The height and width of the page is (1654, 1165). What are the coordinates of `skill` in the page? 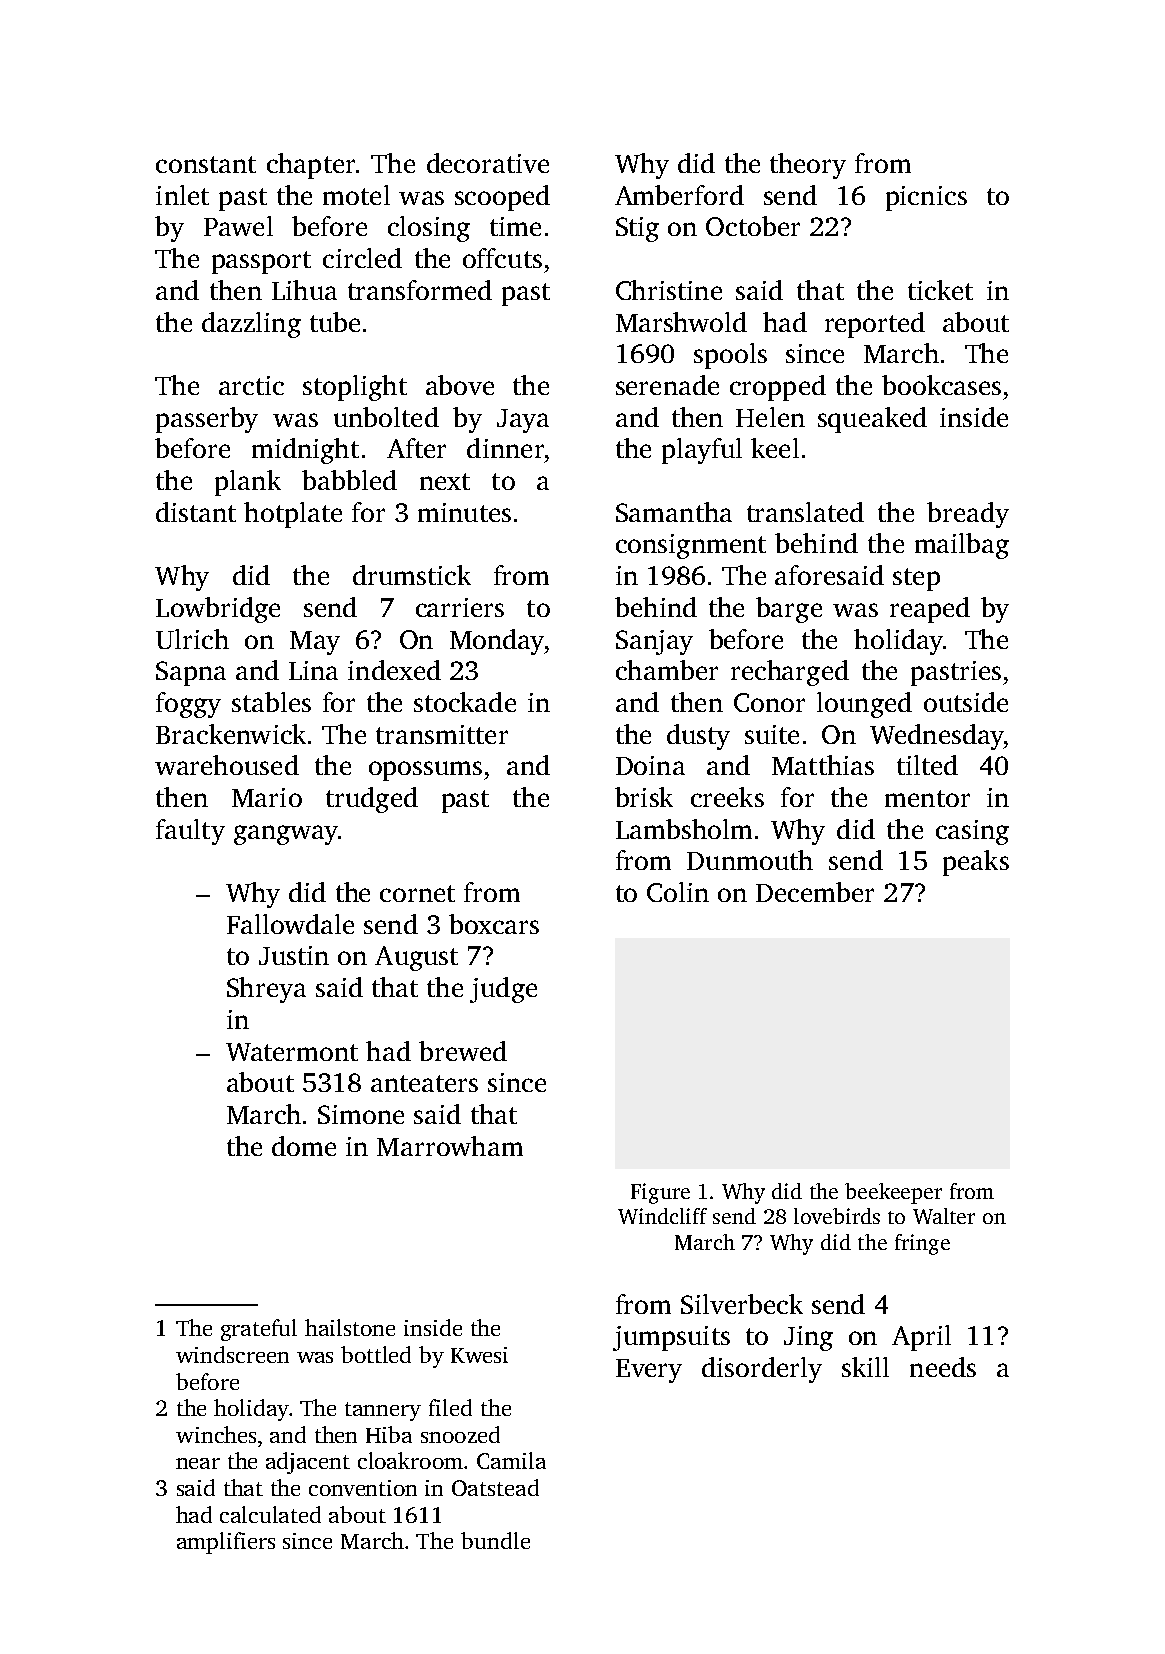 It's located at (865, 1367).
